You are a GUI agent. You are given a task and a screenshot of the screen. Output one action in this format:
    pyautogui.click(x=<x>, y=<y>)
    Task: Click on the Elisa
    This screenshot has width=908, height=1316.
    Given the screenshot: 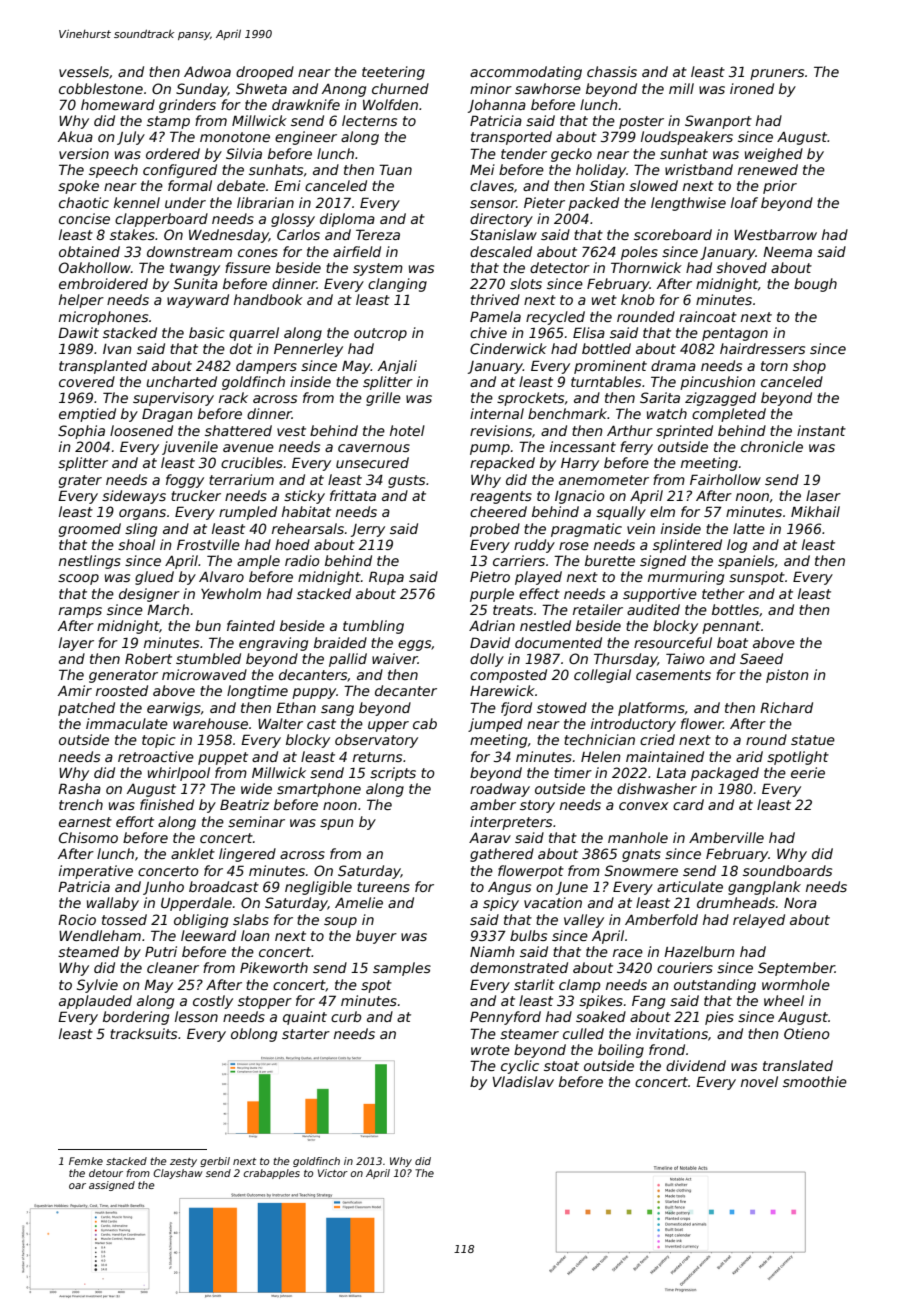 What is the action you would take?
    pyautogui.click(x=589, y=332)
